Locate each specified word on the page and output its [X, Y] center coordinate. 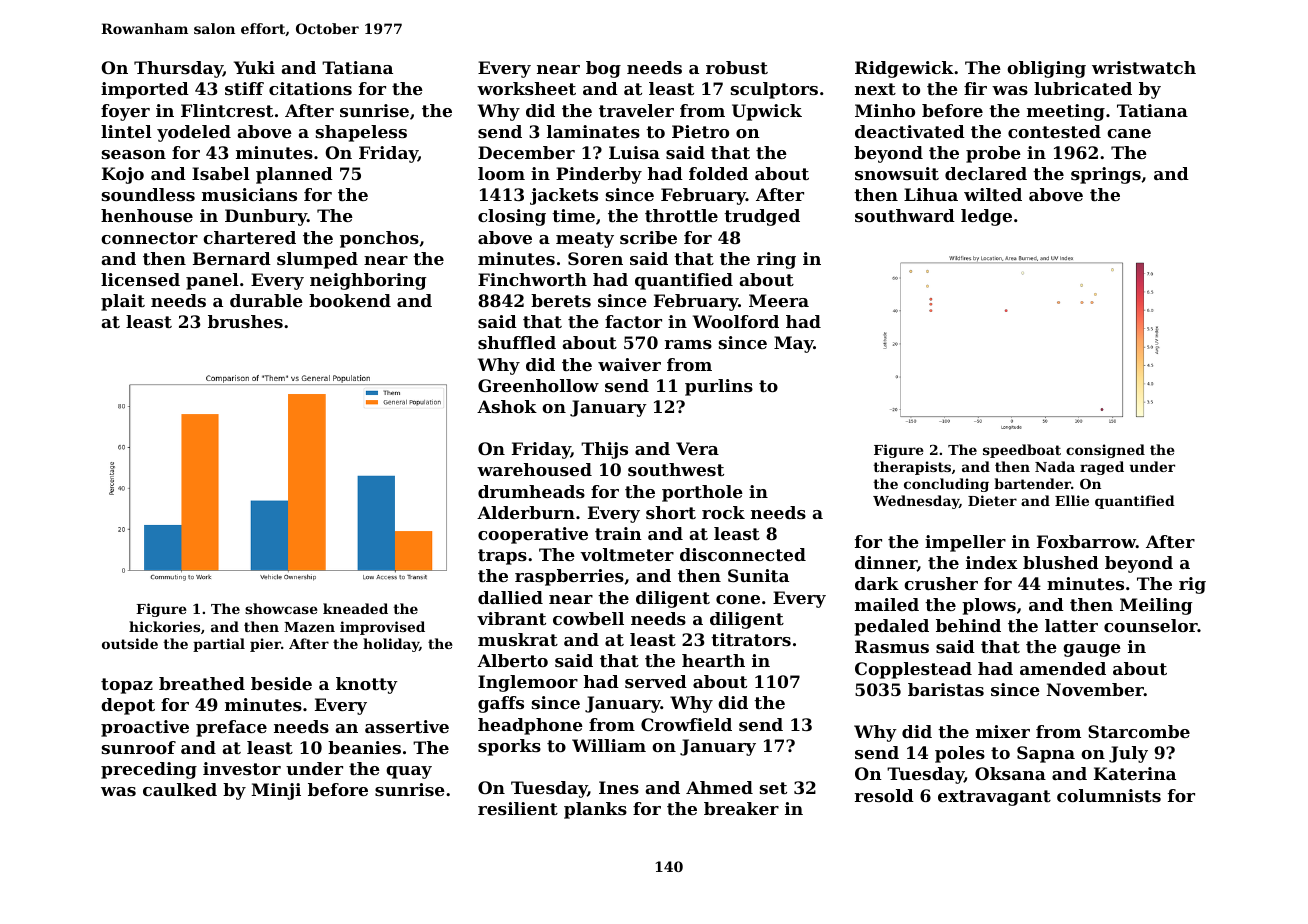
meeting [1066, 112]
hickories [164, 626]
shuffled [517, 342]
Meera [779, 300]
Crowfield [686, 724]
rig [1192, 585]
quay [409, 772]
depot [128, 706]
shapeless [361, 133]
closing [512, 217]
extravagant [994, 798]
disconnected [743, 554]
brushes [245, 321]
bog [603, 69]
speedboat [1022, 451]
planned [294, 175]
